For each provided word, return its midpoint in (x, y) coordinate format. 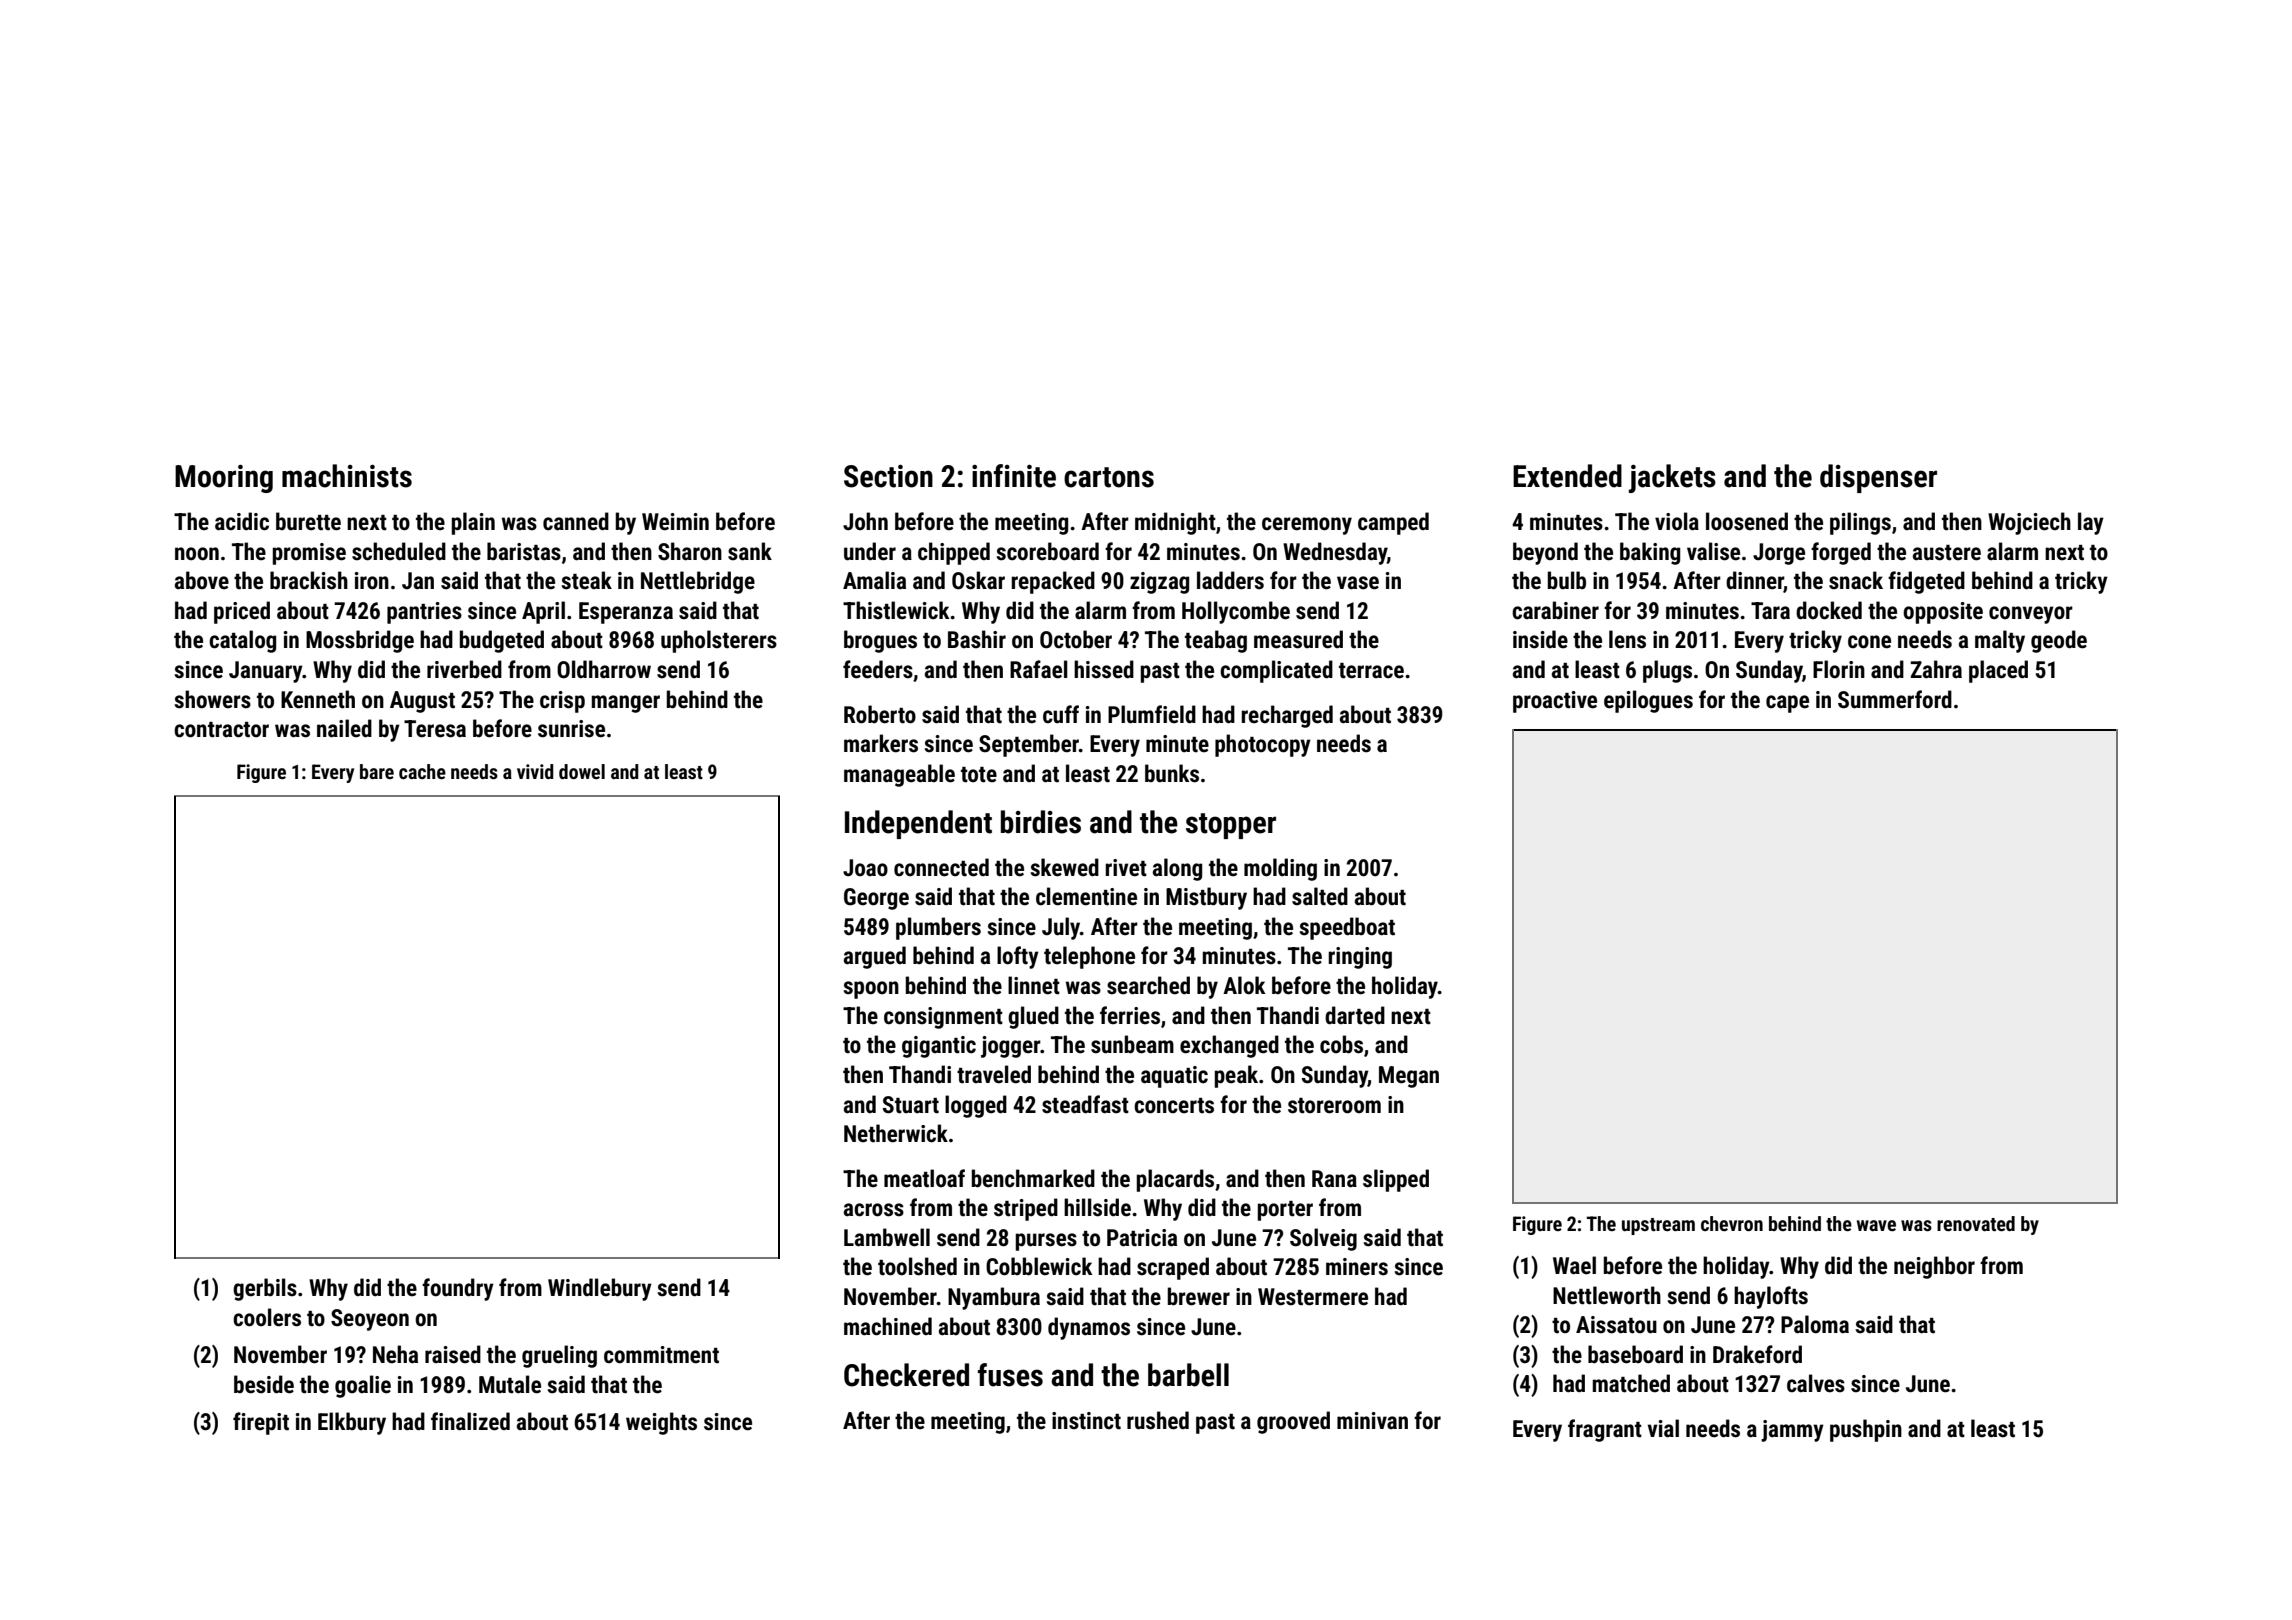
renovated (1976, 1223)
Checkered (906, 1375)
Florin (1839, 669)
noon (197, 554)
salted (1320, 896)
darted (1355, 1015)
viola (1677, 521)
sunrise (571, 729)
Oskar (978, 580)
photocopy (1263, 745)
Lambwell (887, 1237)
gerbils (265, 1289)
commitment (661, 1355)
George (876, 899)
